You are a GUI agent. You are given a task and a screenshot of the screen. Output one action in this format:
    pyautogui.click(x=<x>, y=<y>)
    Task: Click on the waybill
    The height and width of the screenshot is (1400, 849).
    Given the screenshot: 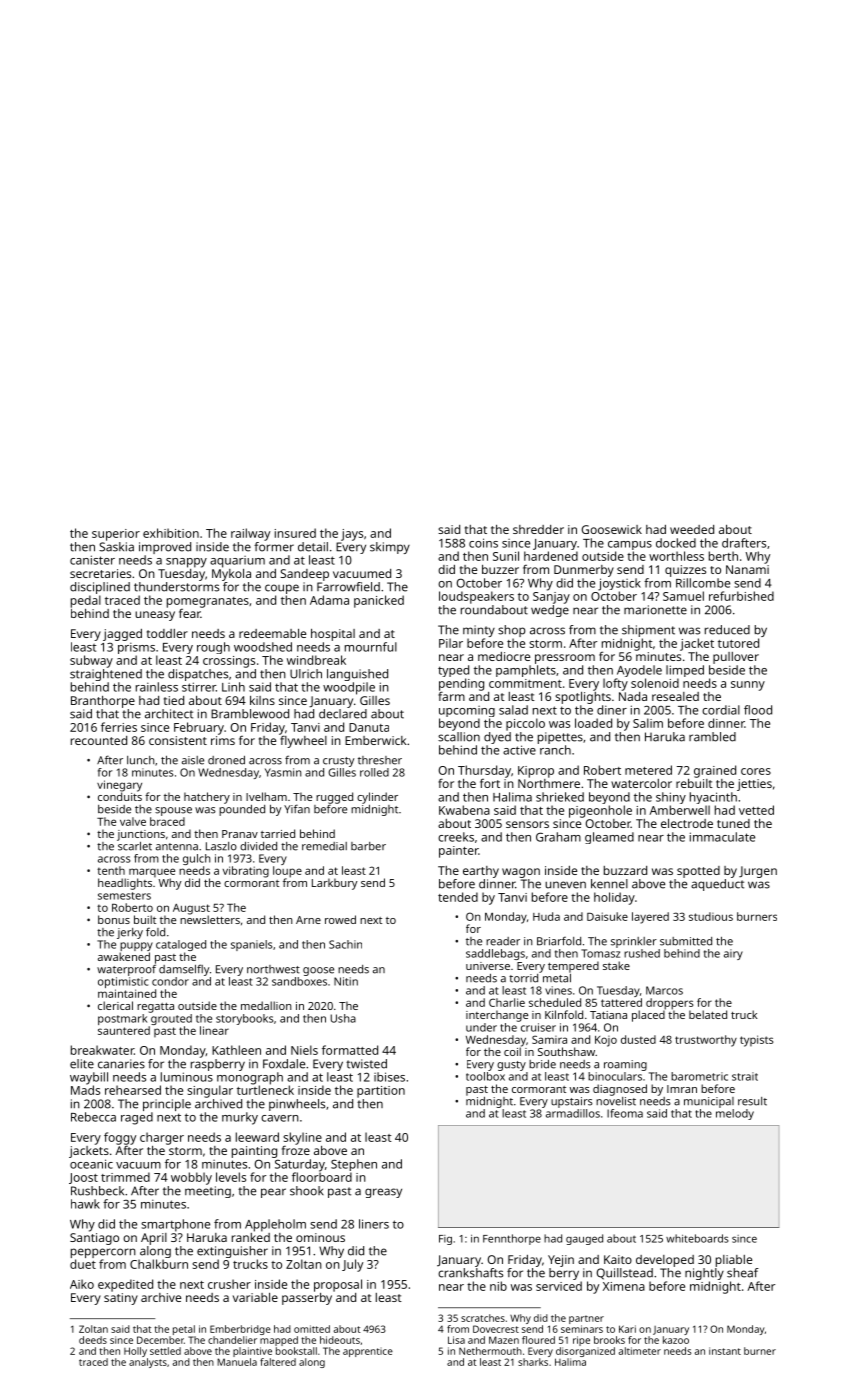 What is the action you would take?
    pyautogui.click(x=89, y=1078)
